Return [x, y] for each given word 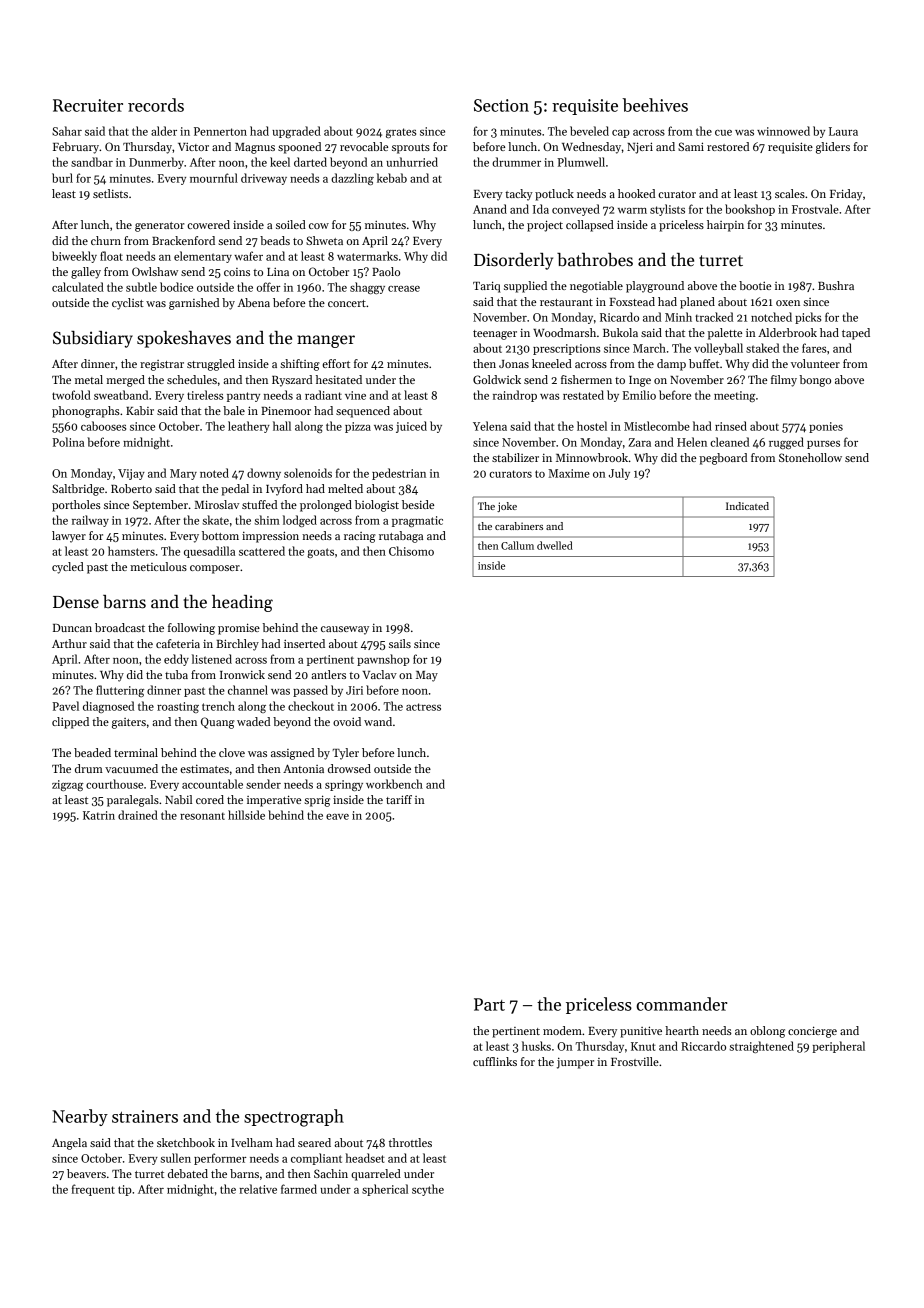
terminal [136, 752]
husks [536, 1046]
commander [682, 1004]
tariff [399, 799]
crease [404, 289]
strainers [145, 1116]
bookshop [750, 210]
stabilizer [515, 457]
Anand [490, 209]
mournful [214, 178]
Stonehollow [810, 457]
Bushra [836, 285]
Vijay [131, 474]
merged [125, 381]
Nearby [80, 1117]
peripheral [839, 1047]
